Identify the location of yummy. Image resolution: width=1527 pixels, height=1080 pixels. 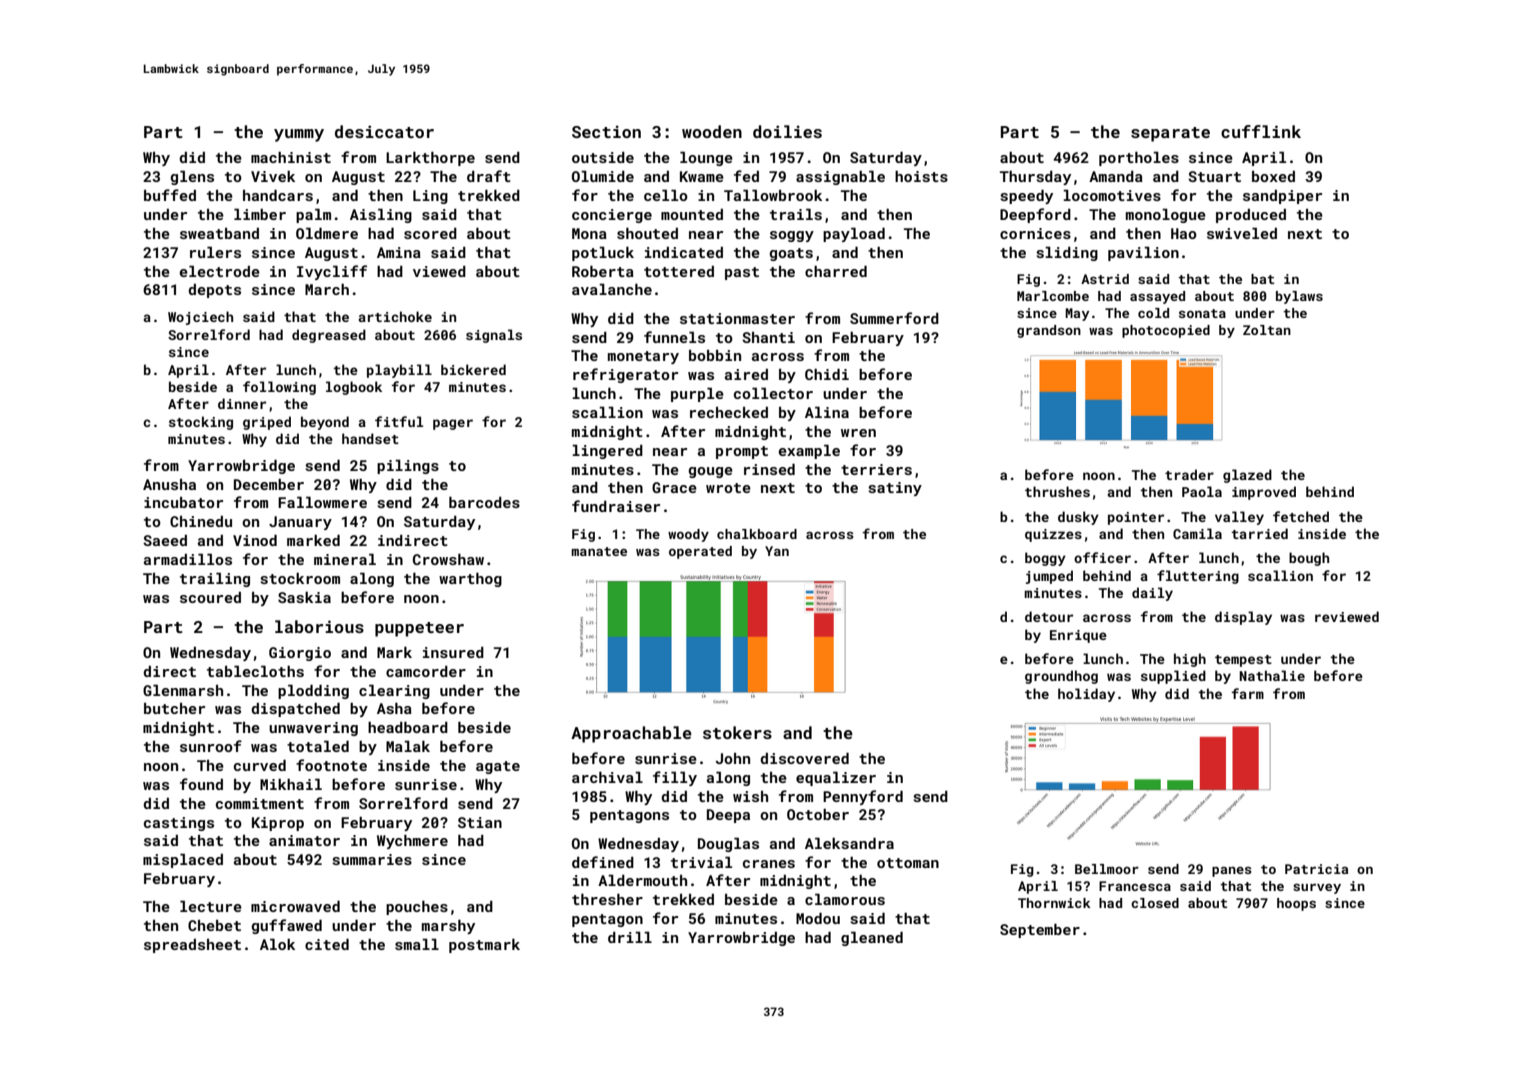
(299, 135).
